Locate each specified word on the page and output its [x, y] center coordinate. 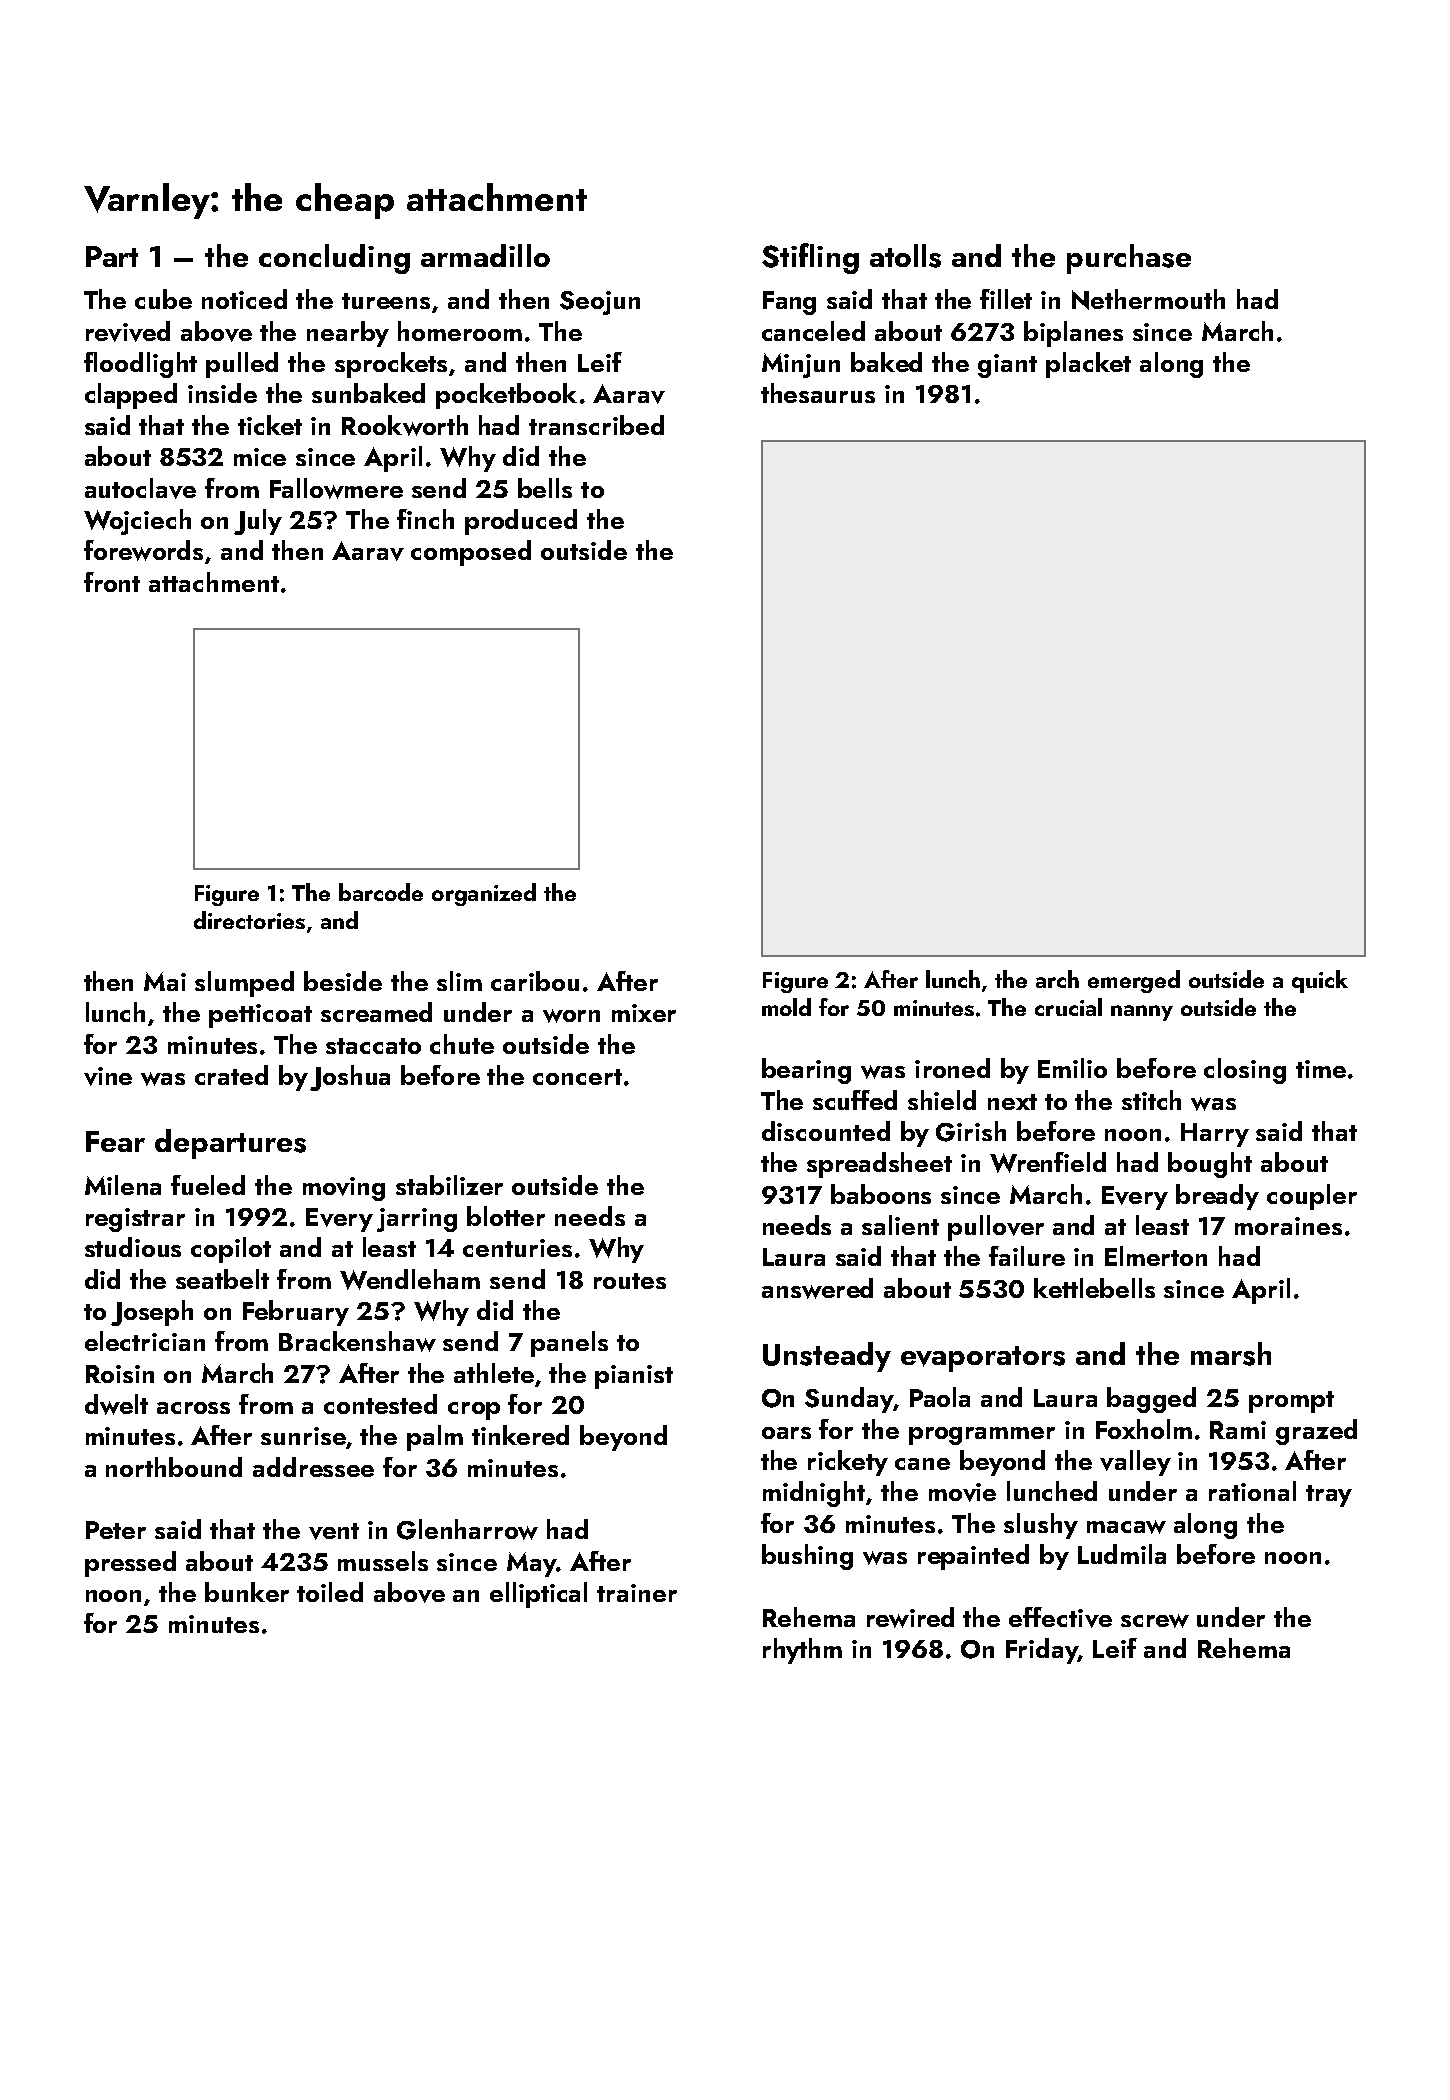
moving [344, 1189]
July [258, 522]
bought [1210, 1165]
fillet [1006, 299]
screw [1155, 1621]
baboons [881, 1194]
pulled [242, 365]
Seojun [600, 303]
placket [1088, 365]
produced [521, 522]
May [531, 1564]
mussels [383, 1561]
